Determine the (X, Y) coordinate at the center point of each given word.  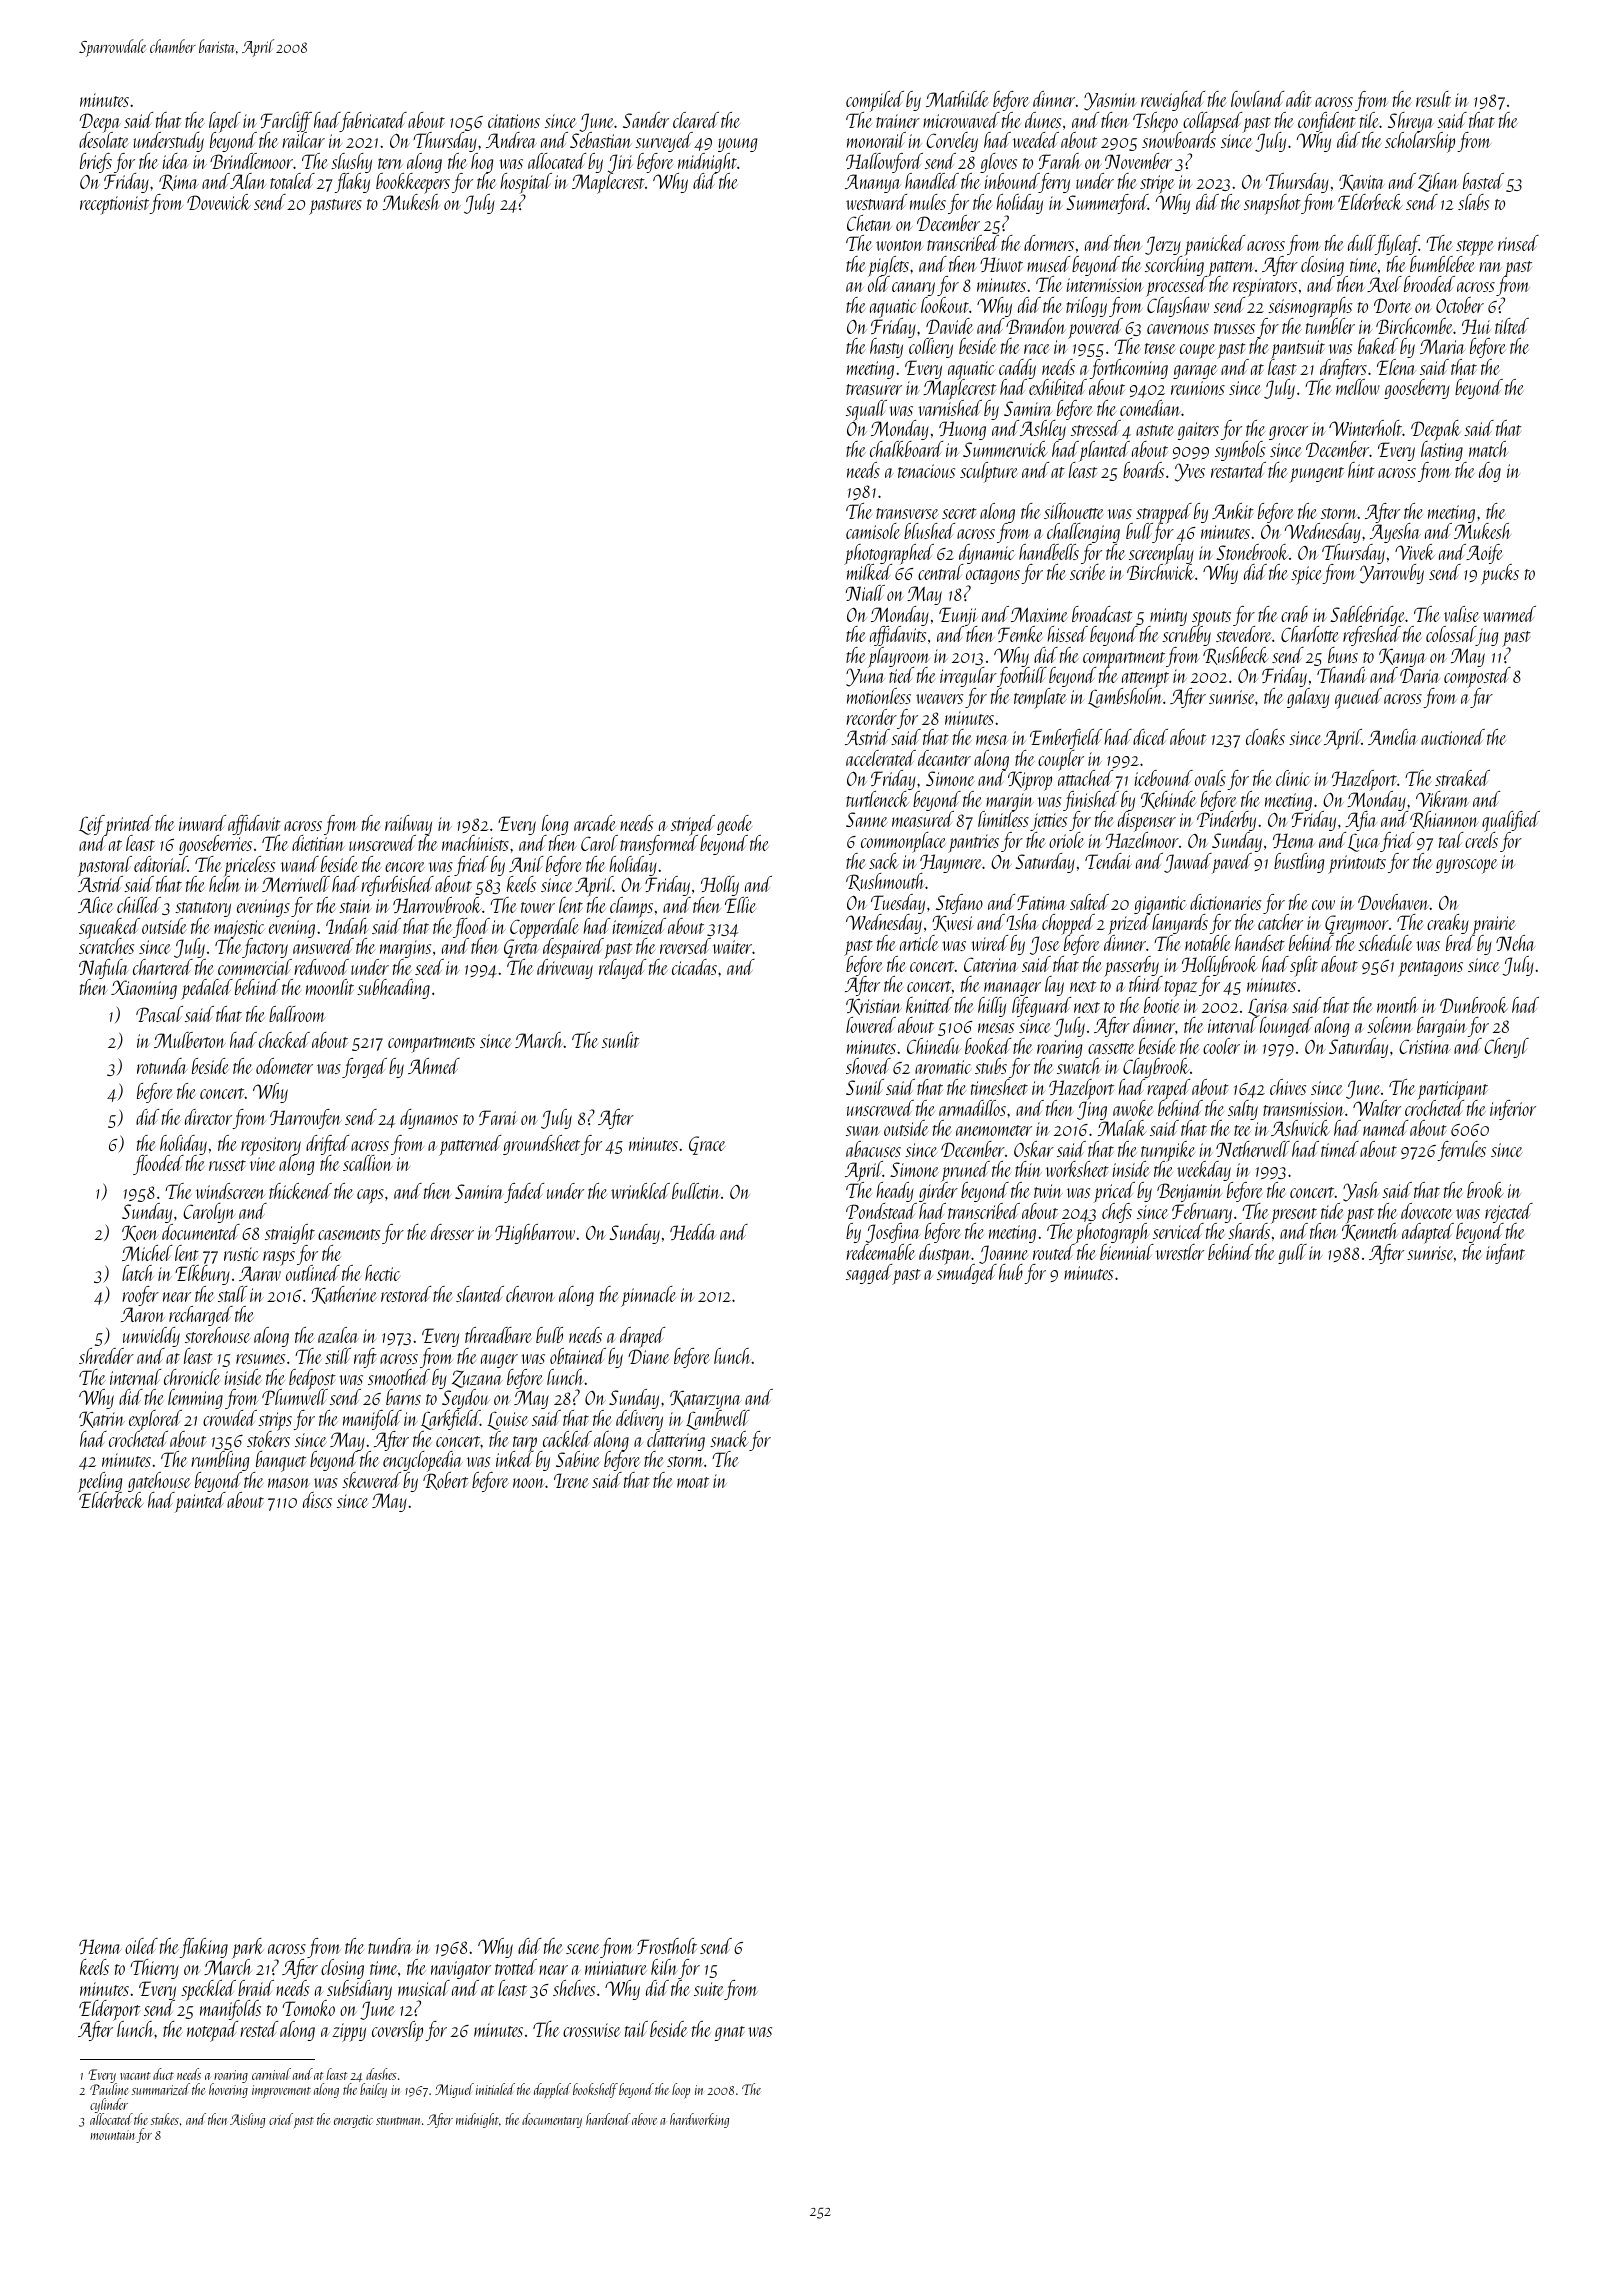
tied (900, 675)
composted (1476, 678)
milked (868, 572)
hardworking (699, 2120)
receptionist (115, 205)
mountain (113, 2135)
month (1397, 1005)
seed (429, 967)
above (644, 2119)
